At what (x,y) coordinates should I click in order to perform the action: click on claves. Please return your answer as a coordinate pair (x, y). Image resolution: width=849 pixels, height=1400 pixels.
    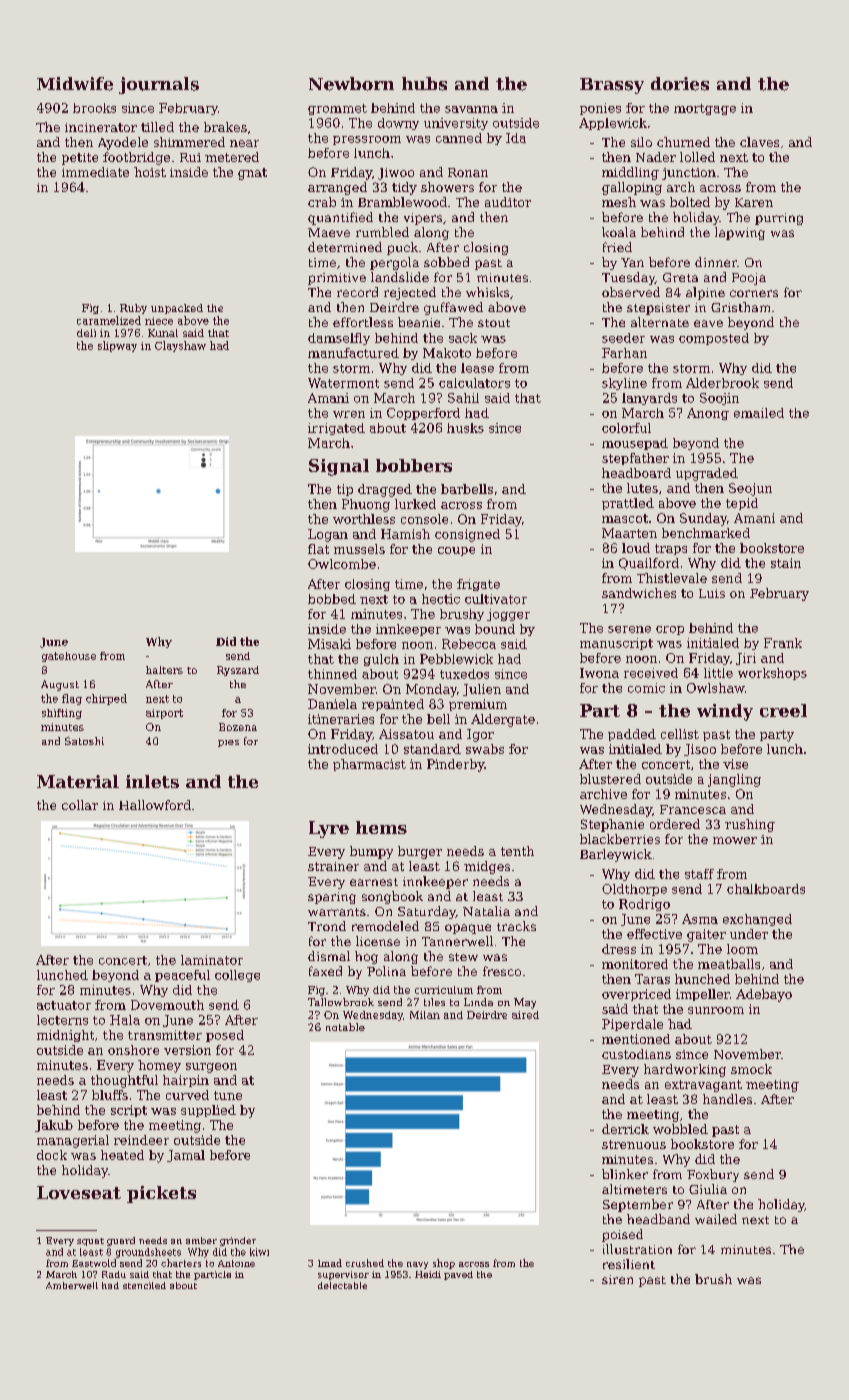
    Looking at the image, I should click on (759, 142).
